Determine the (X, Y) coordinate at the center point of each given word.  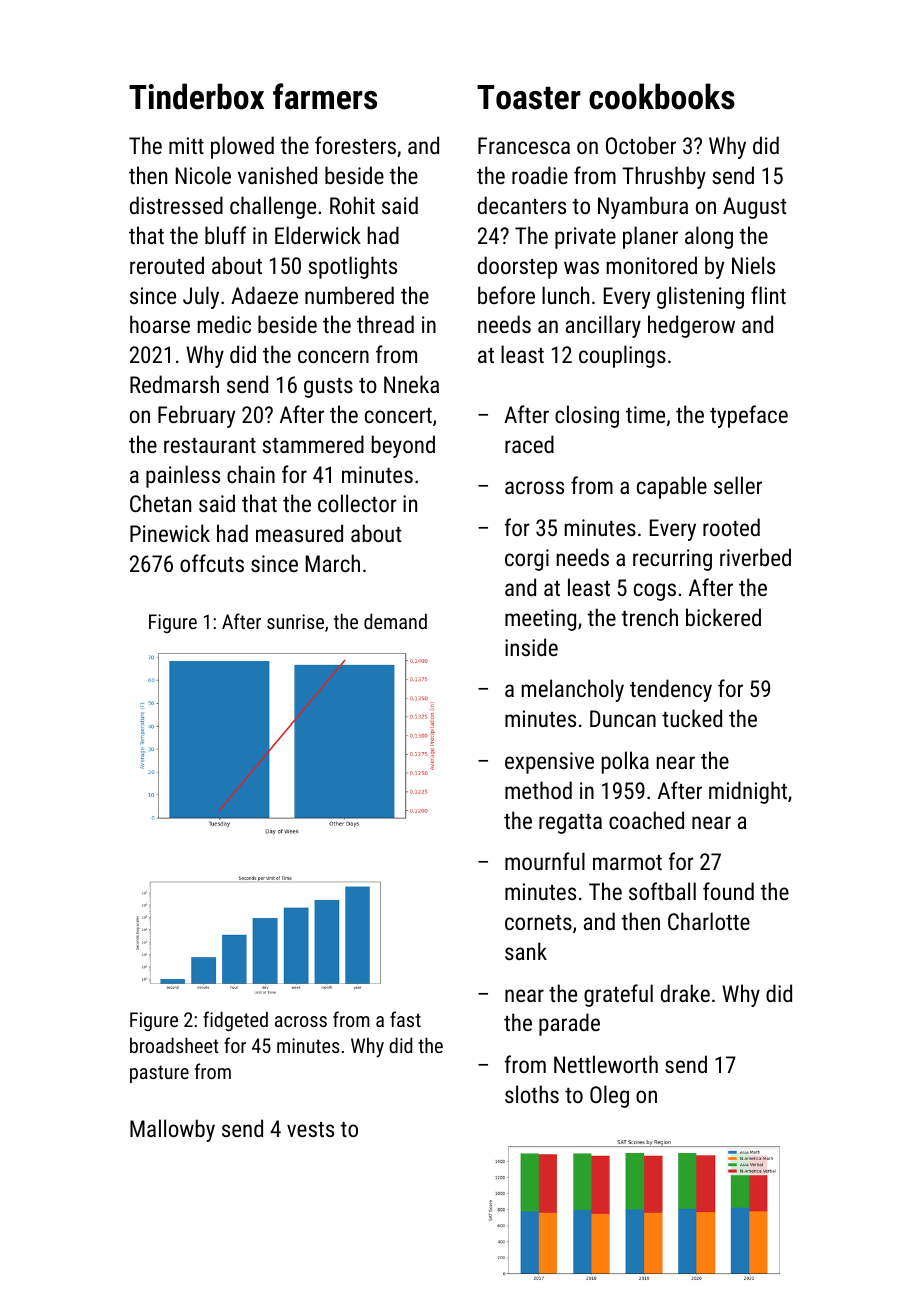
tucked (692, 718)
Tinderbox (196, 96)
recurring (672, 560)
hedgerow (691, 326)
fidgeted (235, 1021)
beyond (403, 446)
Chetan (160, 503)
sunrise (295, 621)
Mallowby (172, 1130)
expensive (549, 763)
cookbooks (662, 96)
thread (385, 324)
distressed (176, 205)
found (728, 891)
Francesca (524, 145)
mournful (545, 861)
